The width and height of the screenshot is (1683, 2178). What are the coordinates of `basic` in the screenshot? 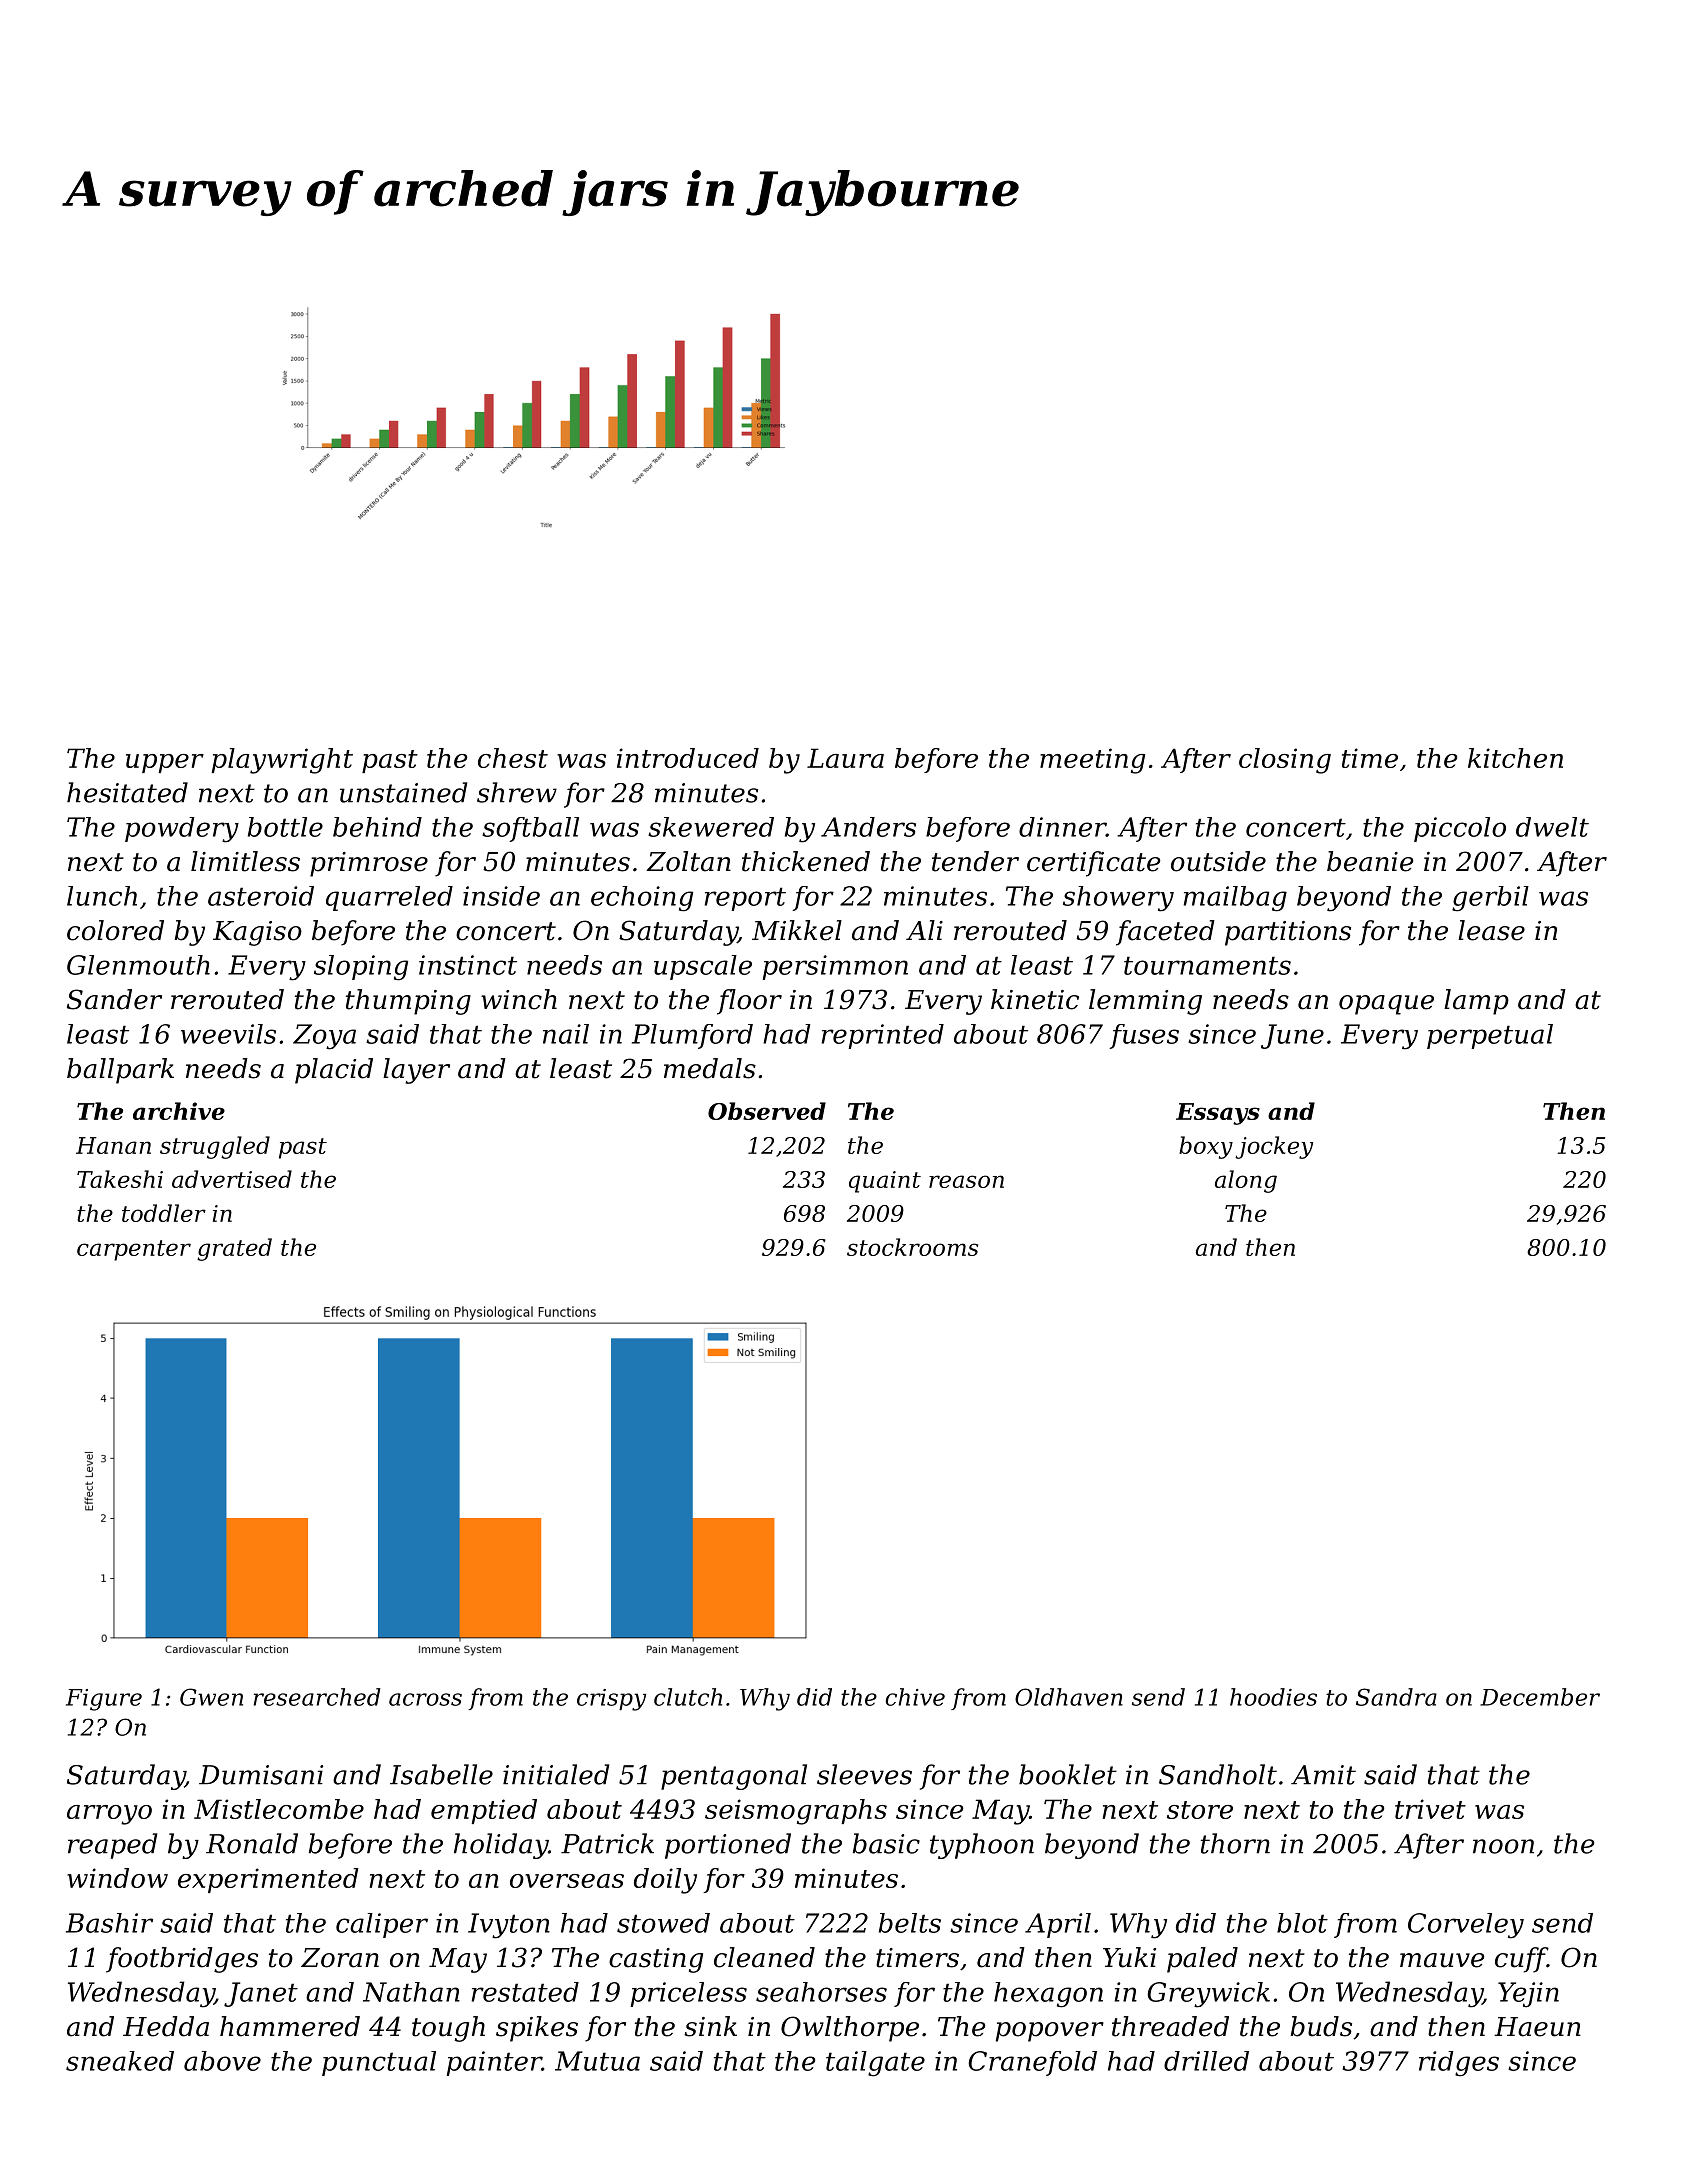 It's located at (886, 1843).
